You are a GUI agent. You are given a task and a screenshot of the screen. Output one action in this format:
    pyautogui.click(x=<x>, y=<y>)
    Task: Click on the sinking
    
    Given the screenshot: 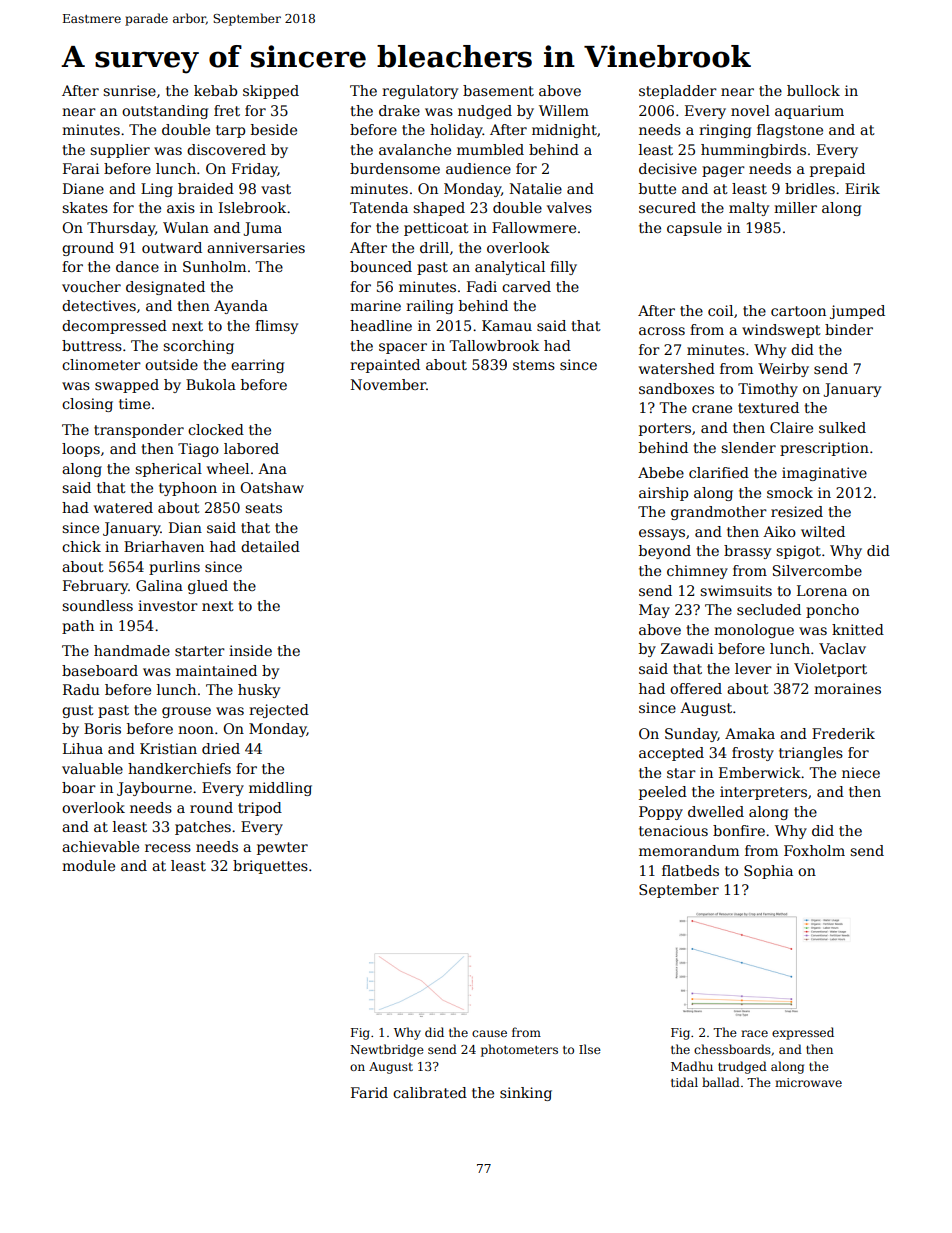 What is the action you would take?
    pyautogui.click(x=526, y=1094)
